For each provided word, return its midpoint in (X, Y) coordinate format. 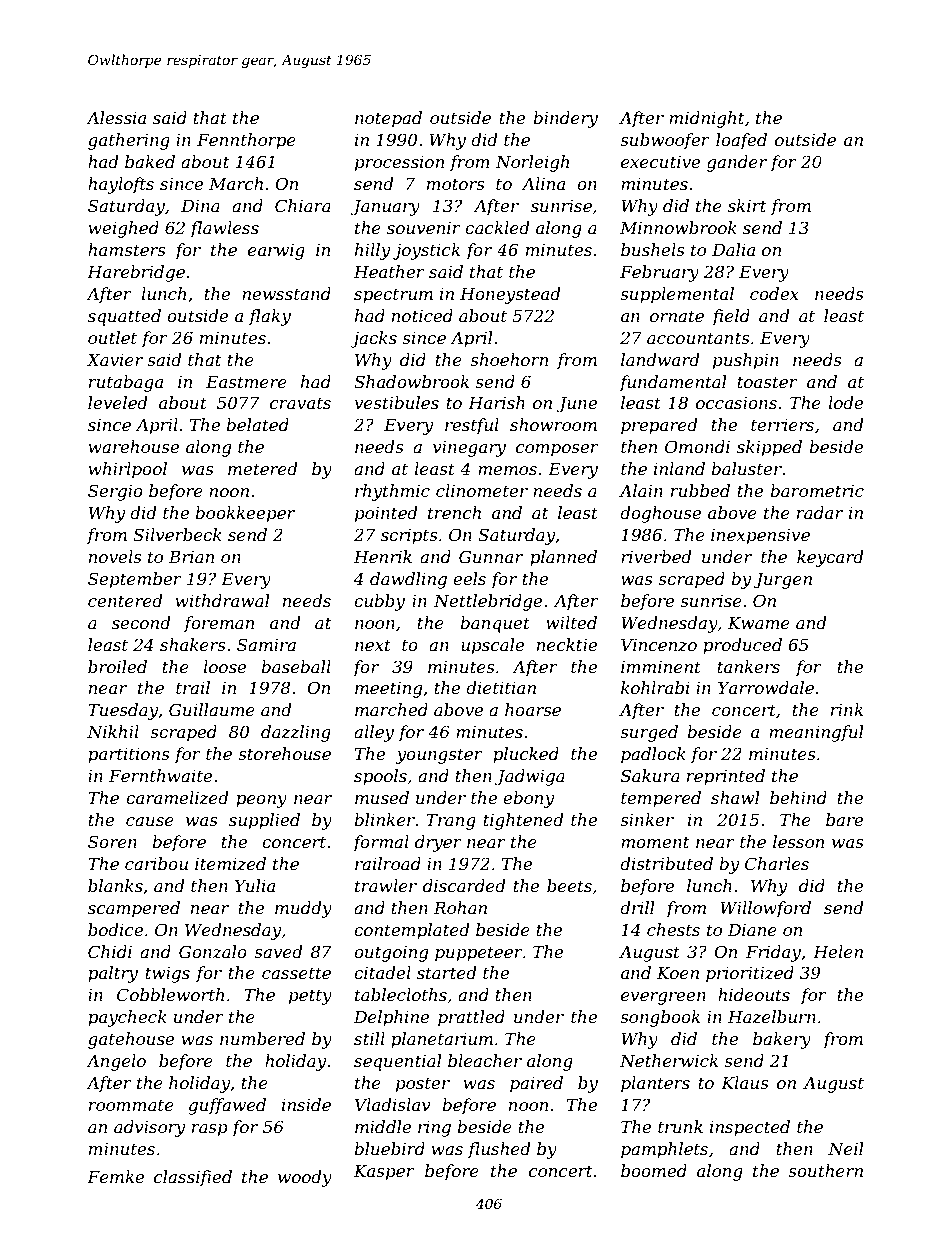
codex (774, 293)
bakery (782, 1040)
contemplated (412, 931)
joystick (426, 251)
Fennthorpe (246, 141)
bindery (565, 119)
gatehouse (131, 1040)
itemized (230, 864)
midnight (707, 119)
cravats (300, 403)
